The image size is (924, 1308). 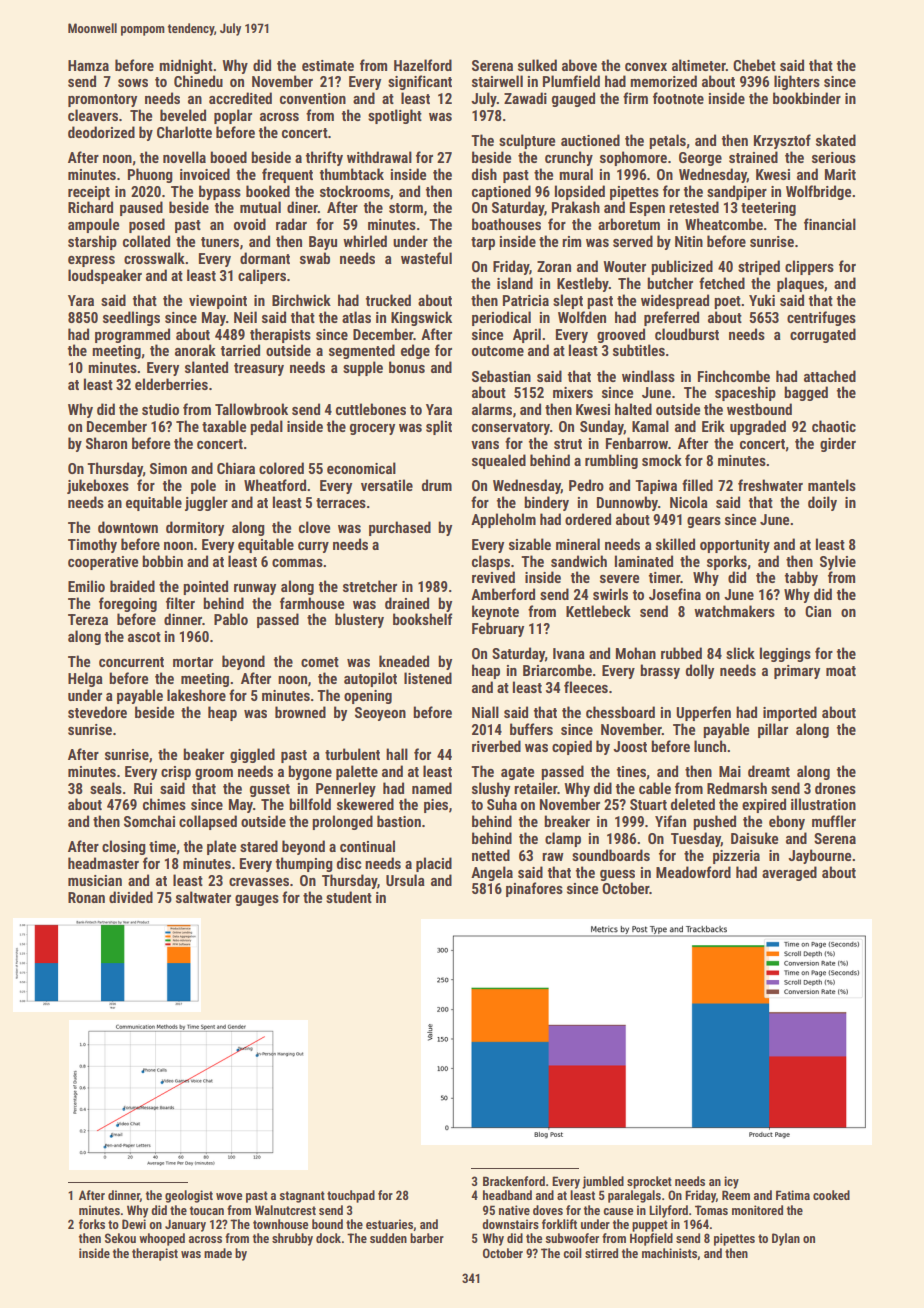 What do you see at coordinates (300, 712) in the screenshot?
I see `browned` at bounding box center [300, 712].
